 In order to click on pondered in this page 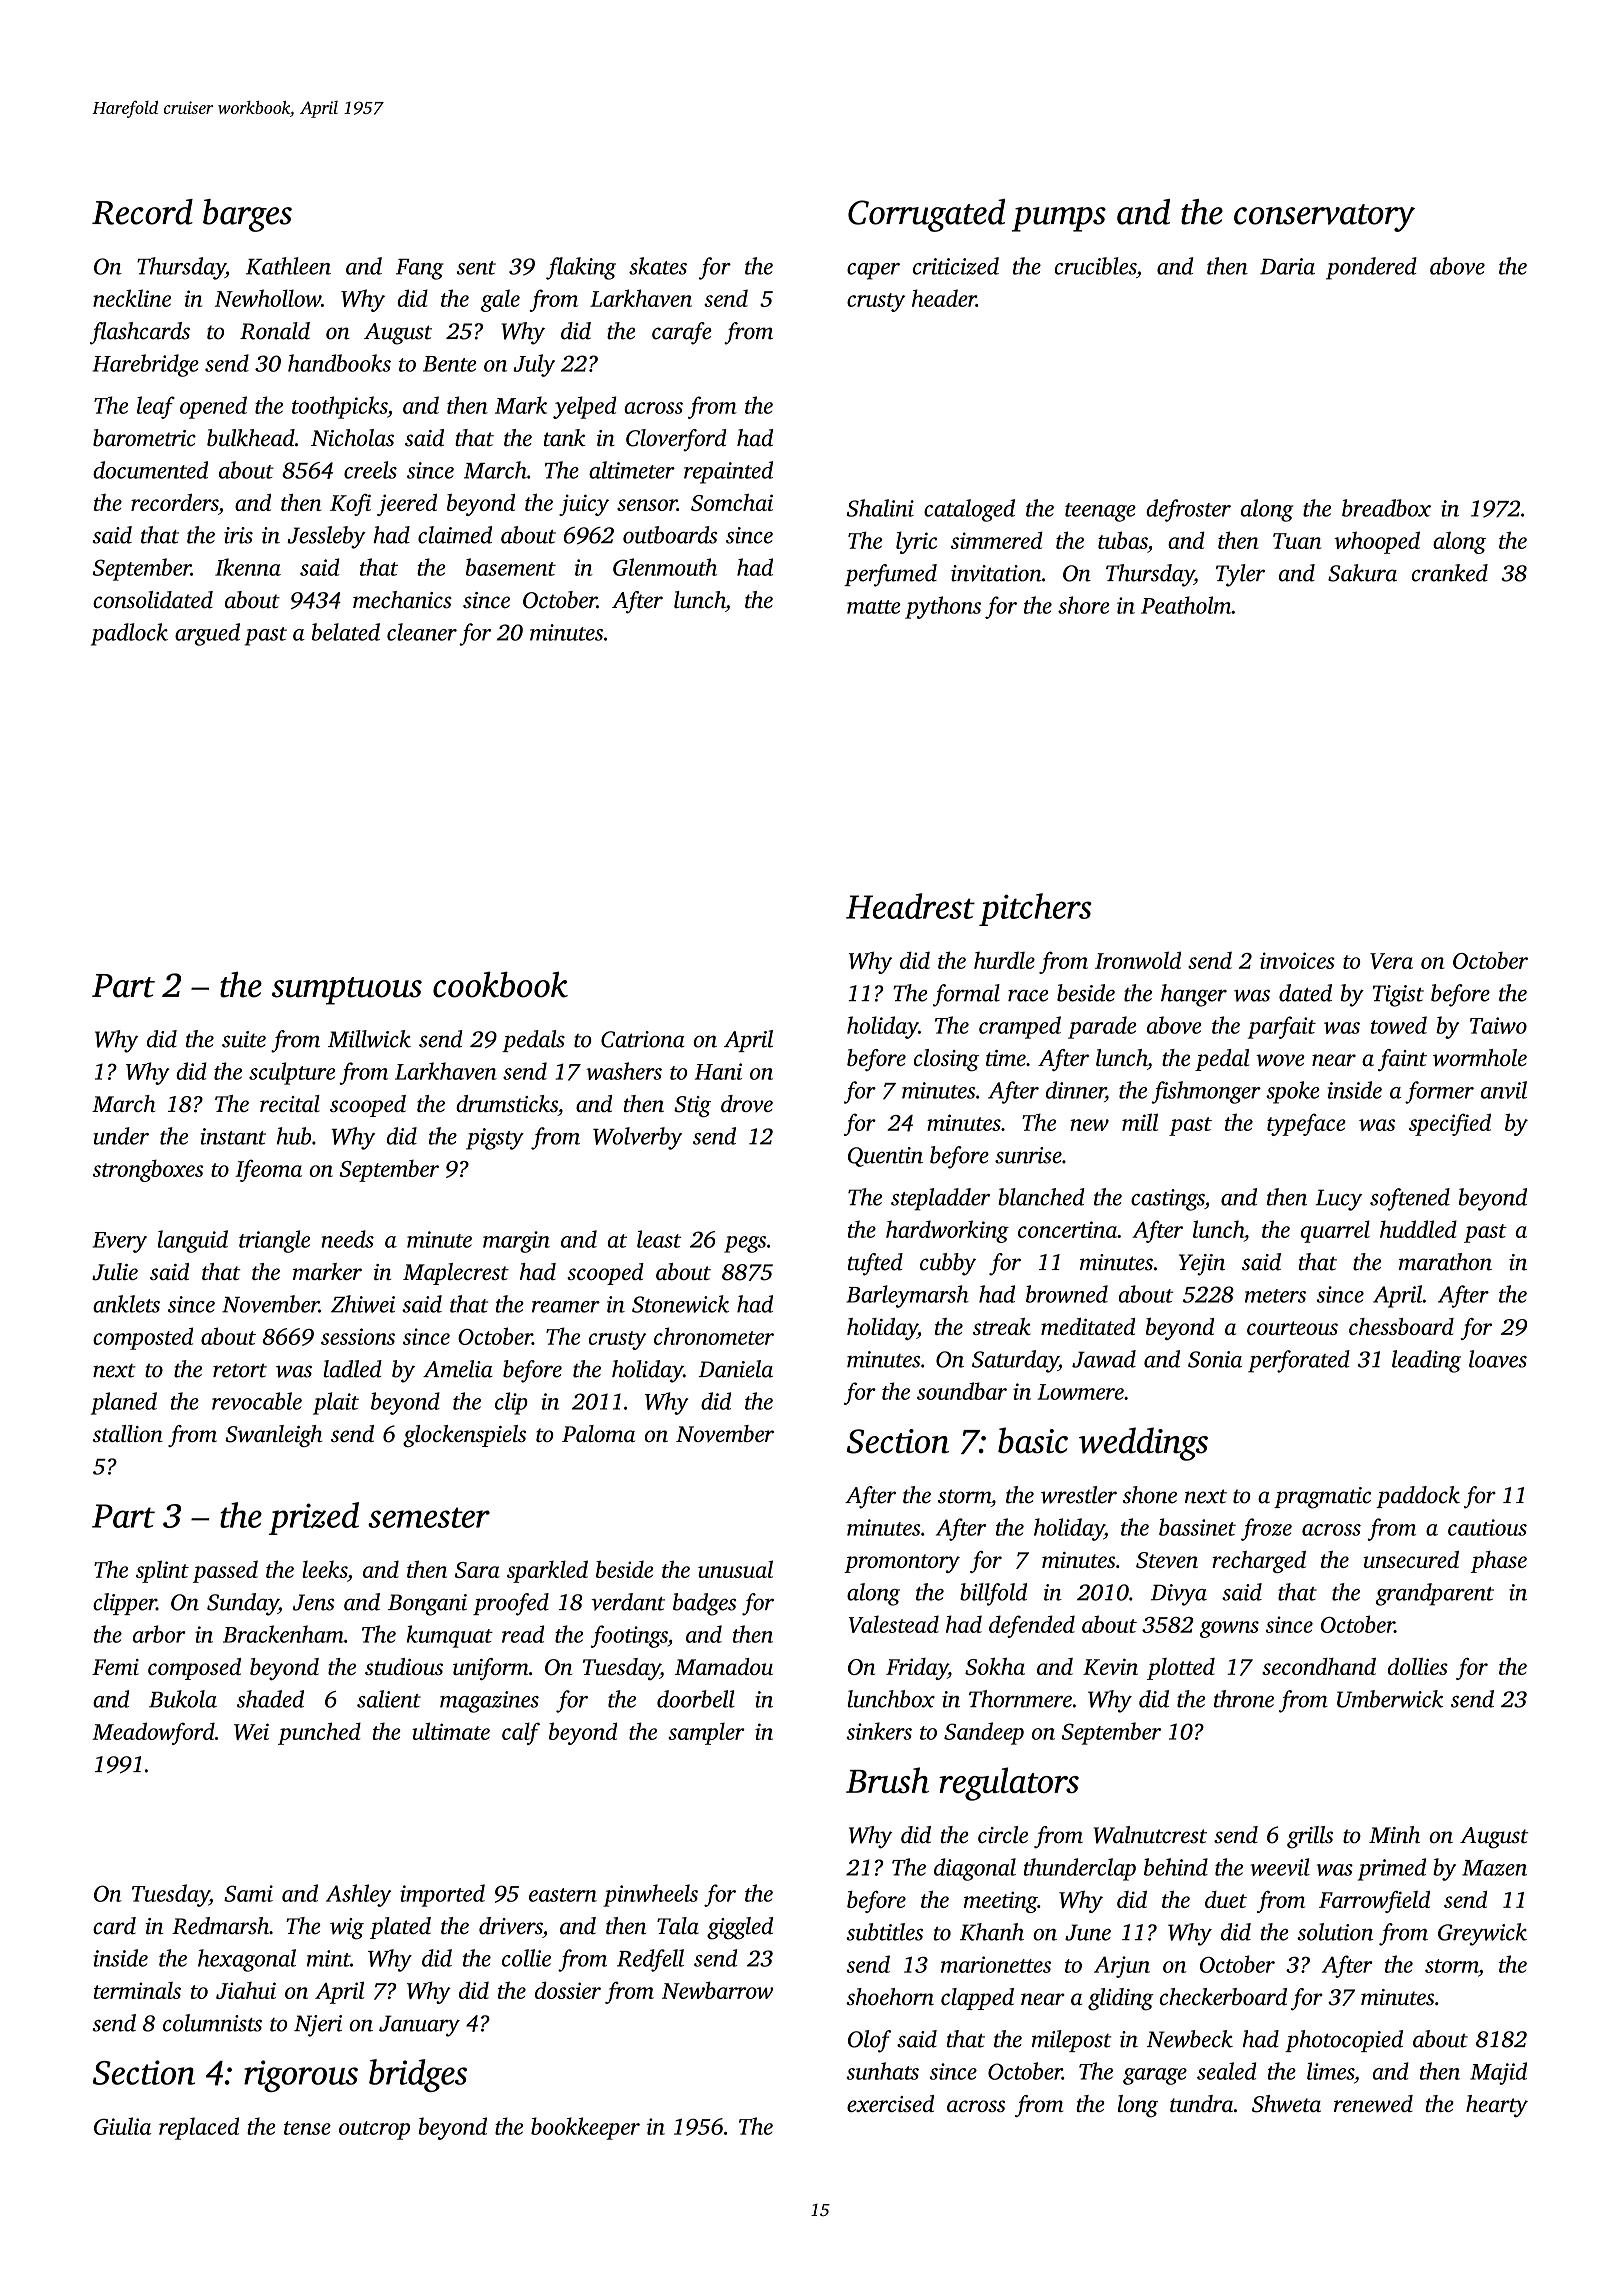, I will do `click(1371, 268)`.
